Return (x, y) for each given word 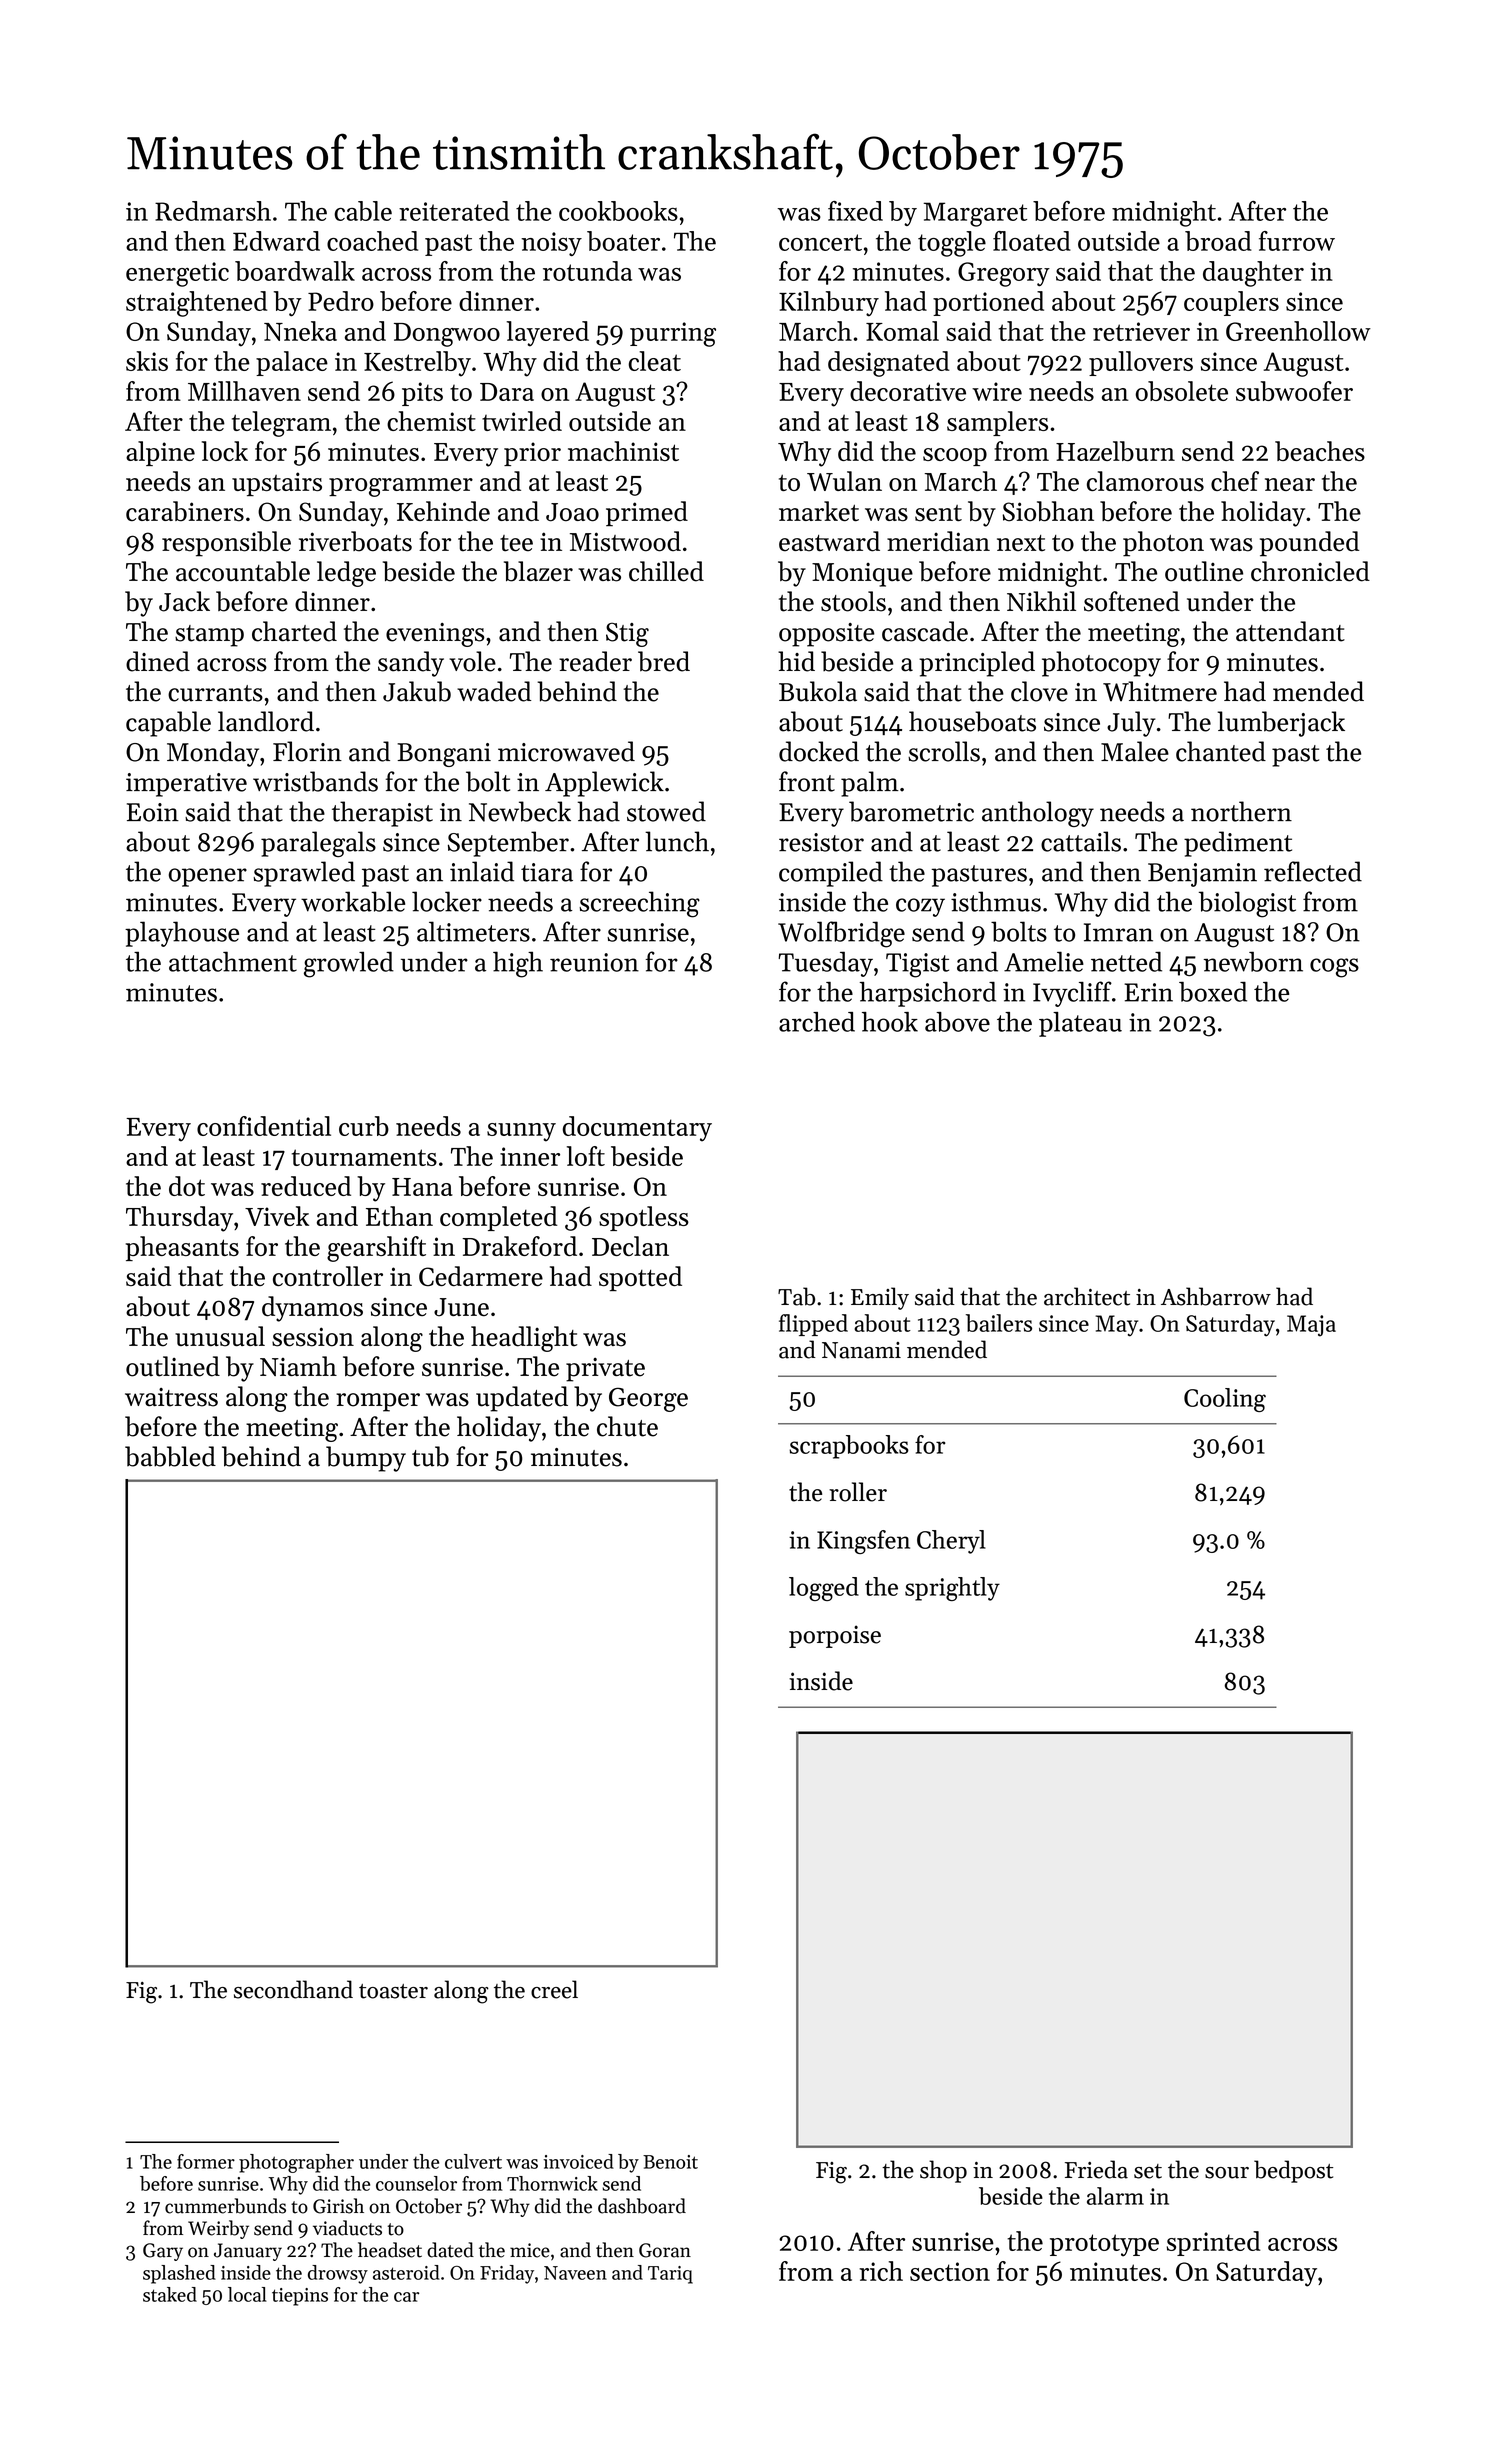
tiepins (300, 2297)
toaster (393, 1991)
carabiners (185, 511)
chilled (666, 571)
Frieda (1096, 2169)
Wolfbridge (841, 934)
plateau (1080, 1024)
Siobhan (1048, 511)
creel (554, 1989)
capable (168, 724)
